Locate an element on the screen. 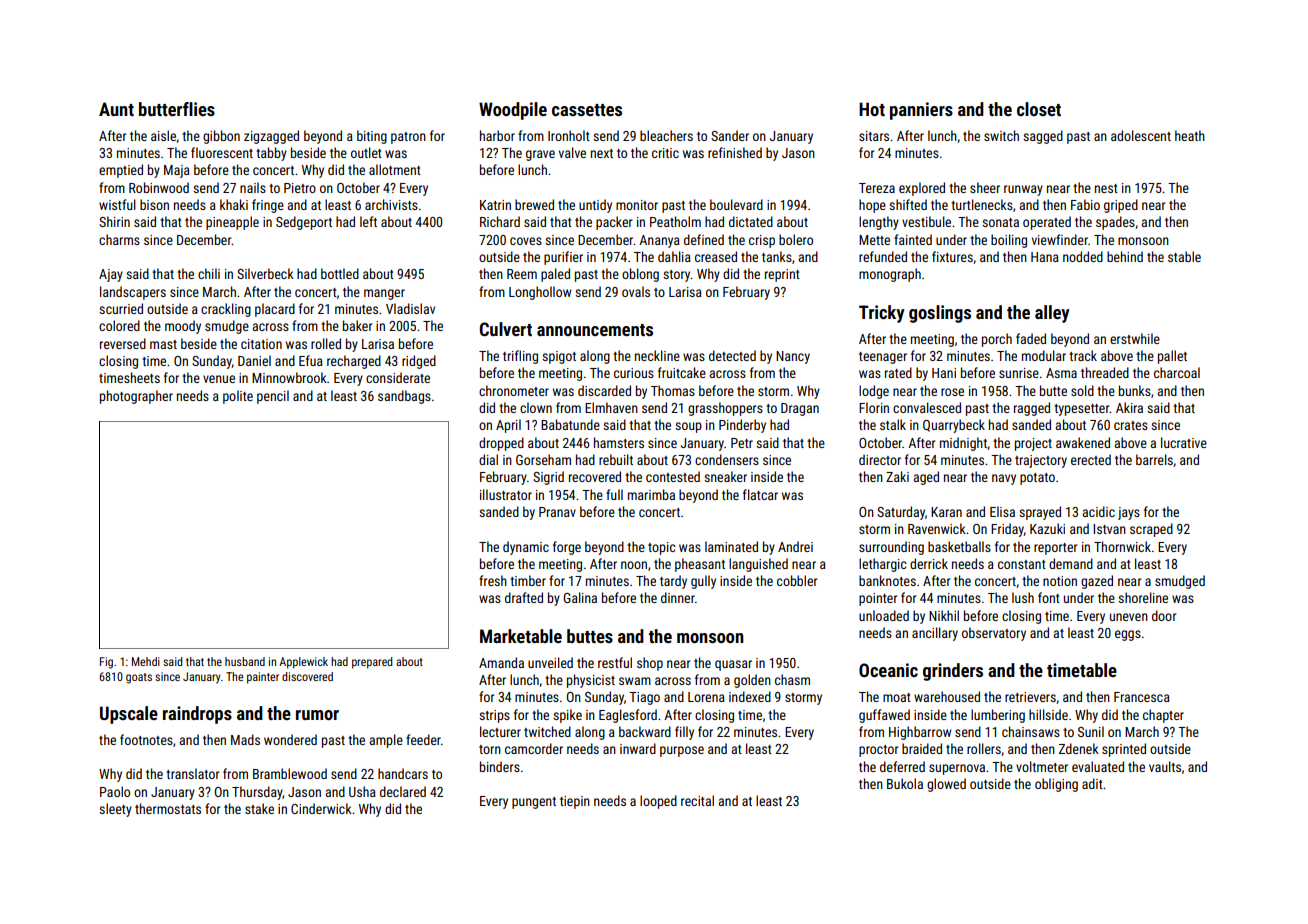  Aunt is located at coordinates (116, 109).
